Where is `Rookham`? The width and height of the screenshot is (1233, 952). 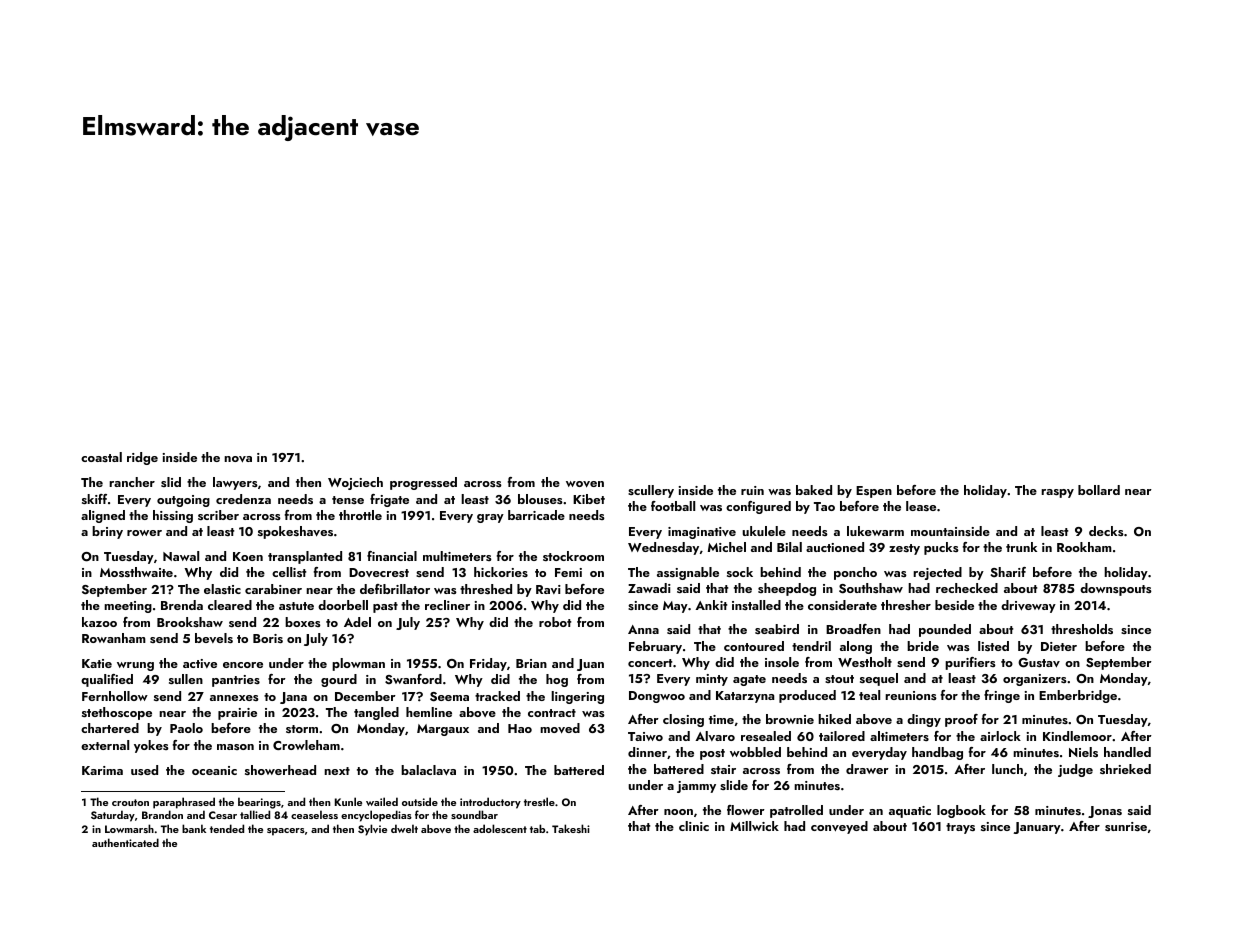 Rookham is located at coordinates (1084, 547).
